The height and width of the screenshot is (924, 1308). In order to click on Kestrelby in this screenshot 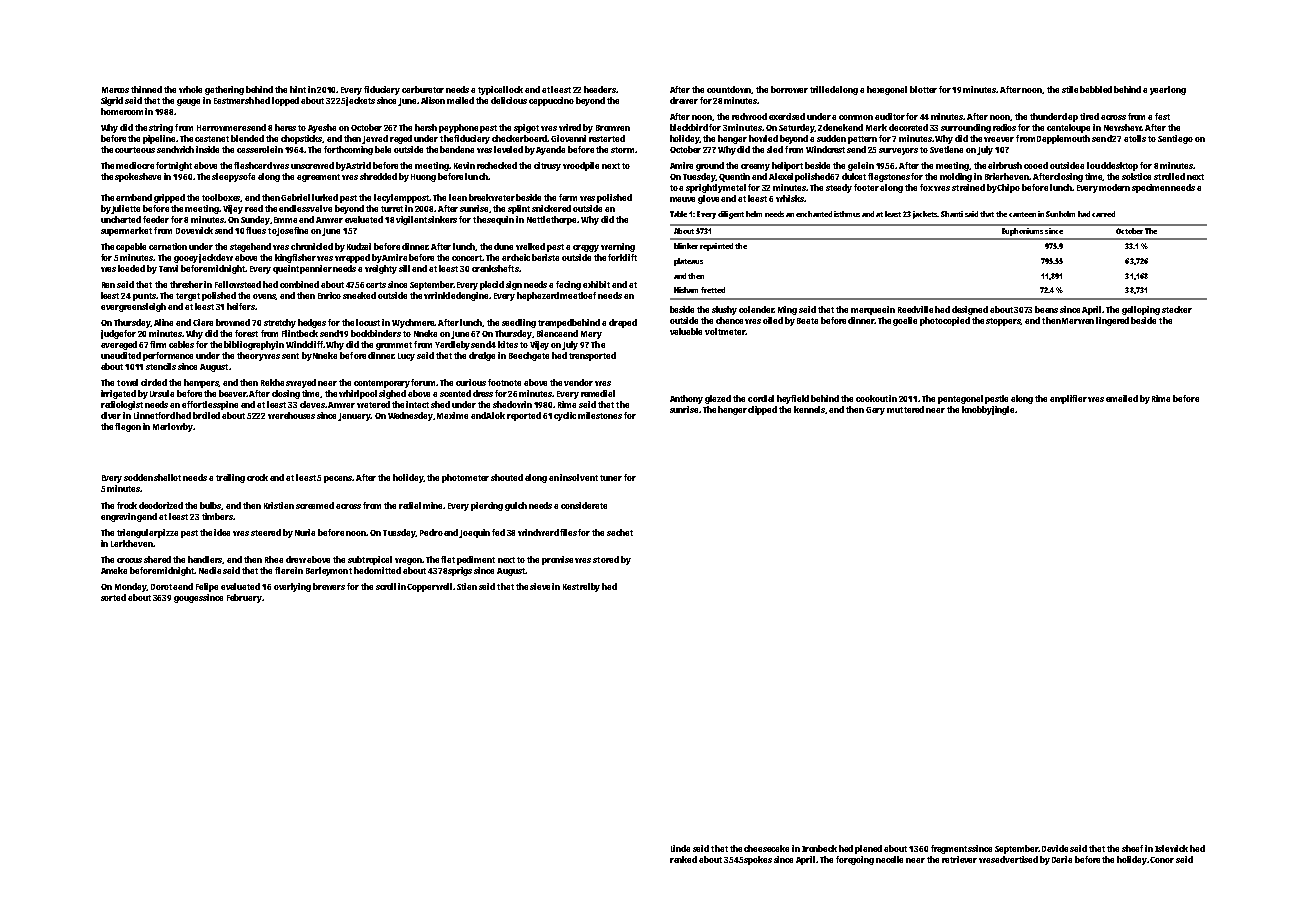, I will do `click(581, 587)`.
